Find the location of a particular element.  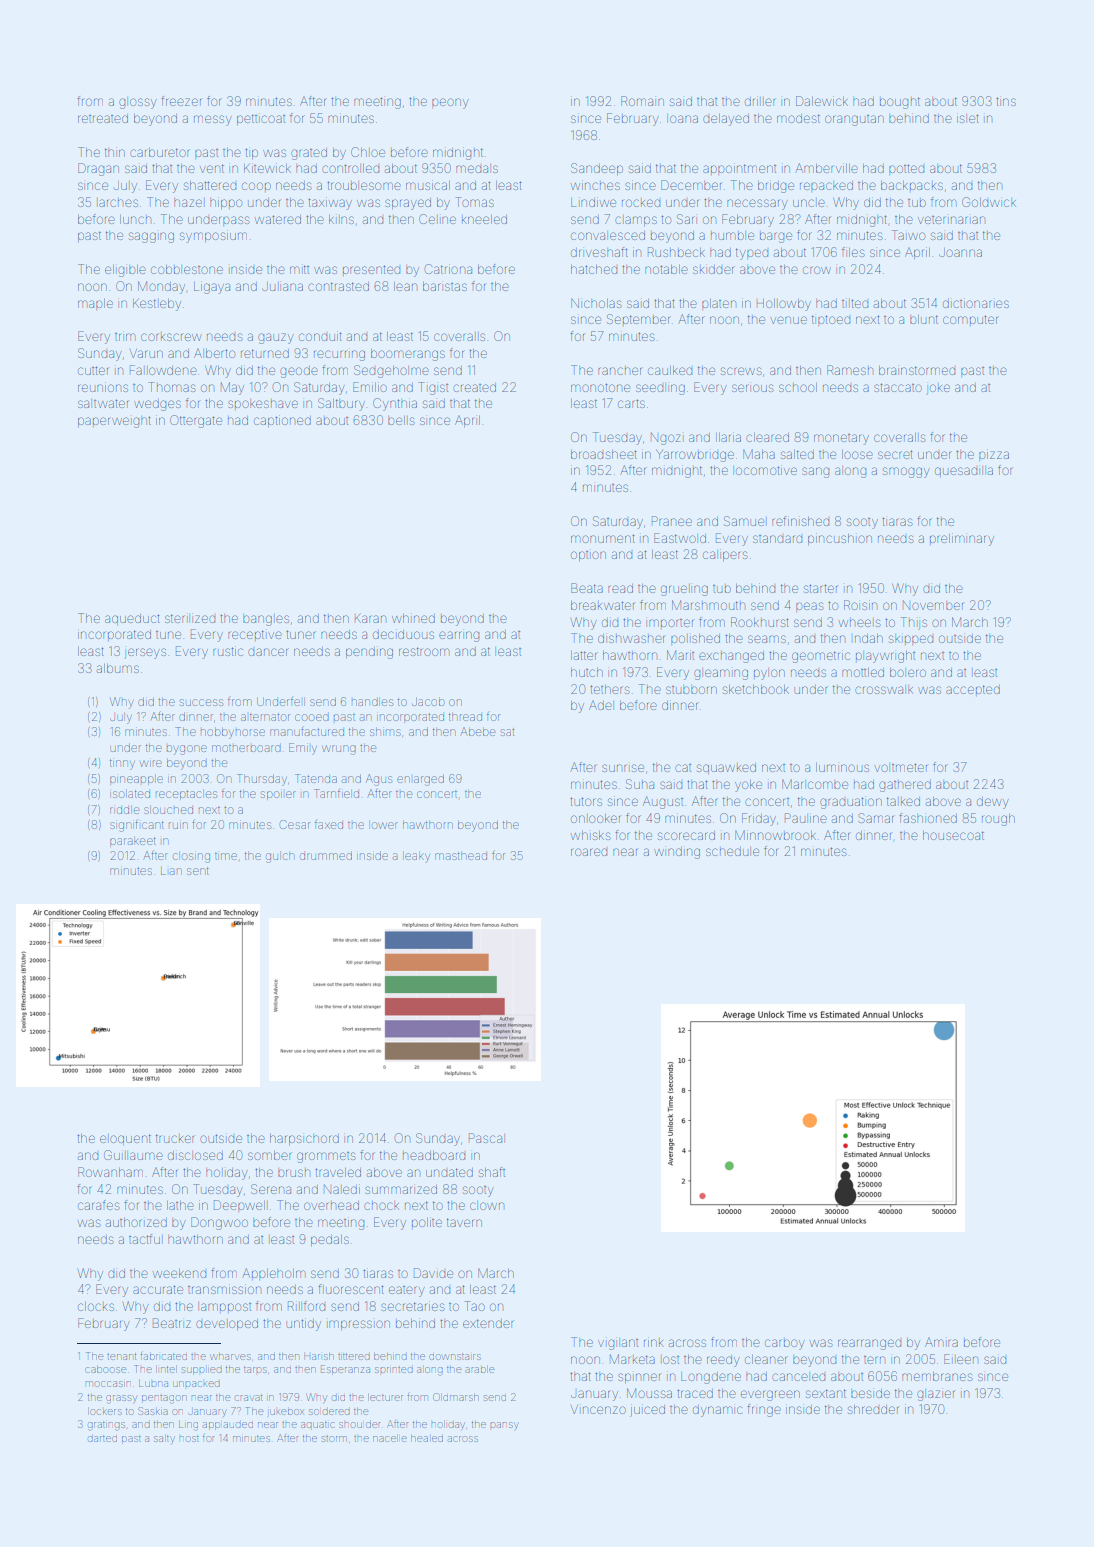

tins is located at coordinates (1006, 101).
